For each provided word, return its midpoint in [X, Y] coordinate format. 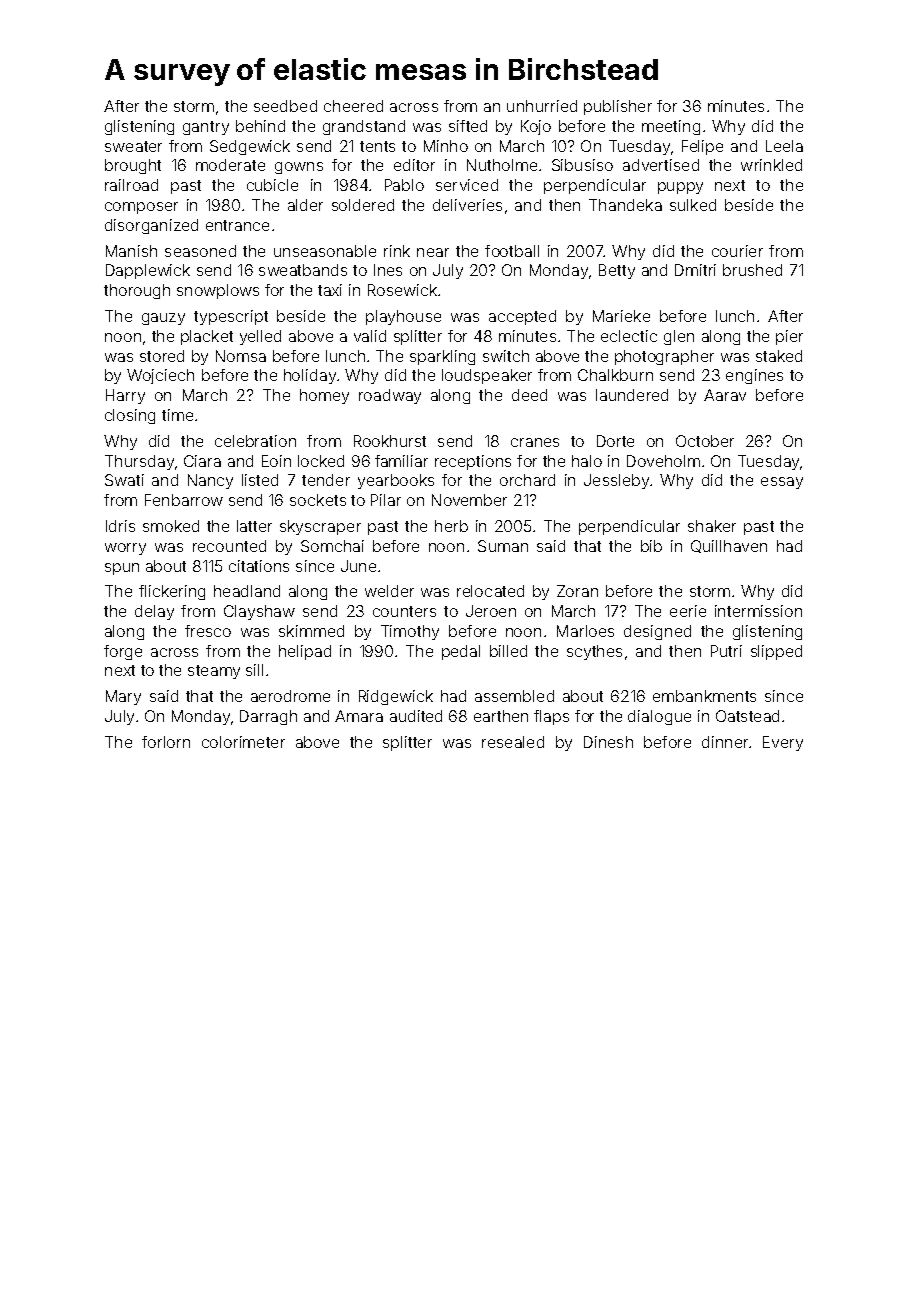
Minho [446, 146]
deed [529, 395]
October [705, 441]
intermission [758, 611]
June [358, 566]
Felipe [702, 147]
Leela [784, 146]
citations [259, 566]
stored [162, 356]
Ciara [202, 461]
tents [377, 146]
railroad [131, 185]
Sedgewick [250, 147]
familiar [401, 461]
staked [779, 356]
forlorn [166, 742]
